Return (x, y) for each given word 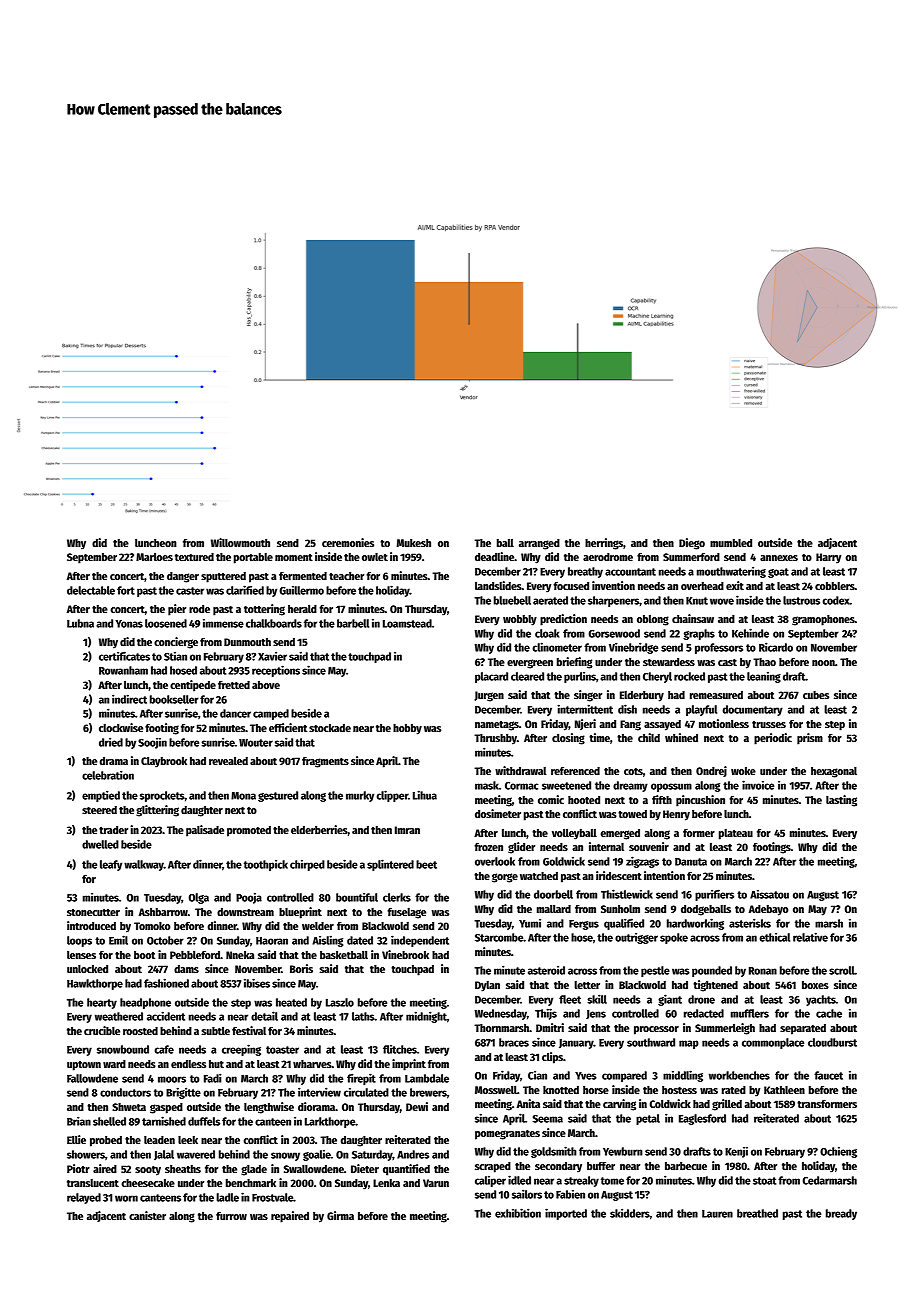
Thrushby (495, 739)
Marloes (154, 557)
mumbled (731, 543)
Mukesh (414, 543)
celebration (108, 775)
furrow (231, 1216)
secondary (558, 1167)
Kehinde (750, 633)
